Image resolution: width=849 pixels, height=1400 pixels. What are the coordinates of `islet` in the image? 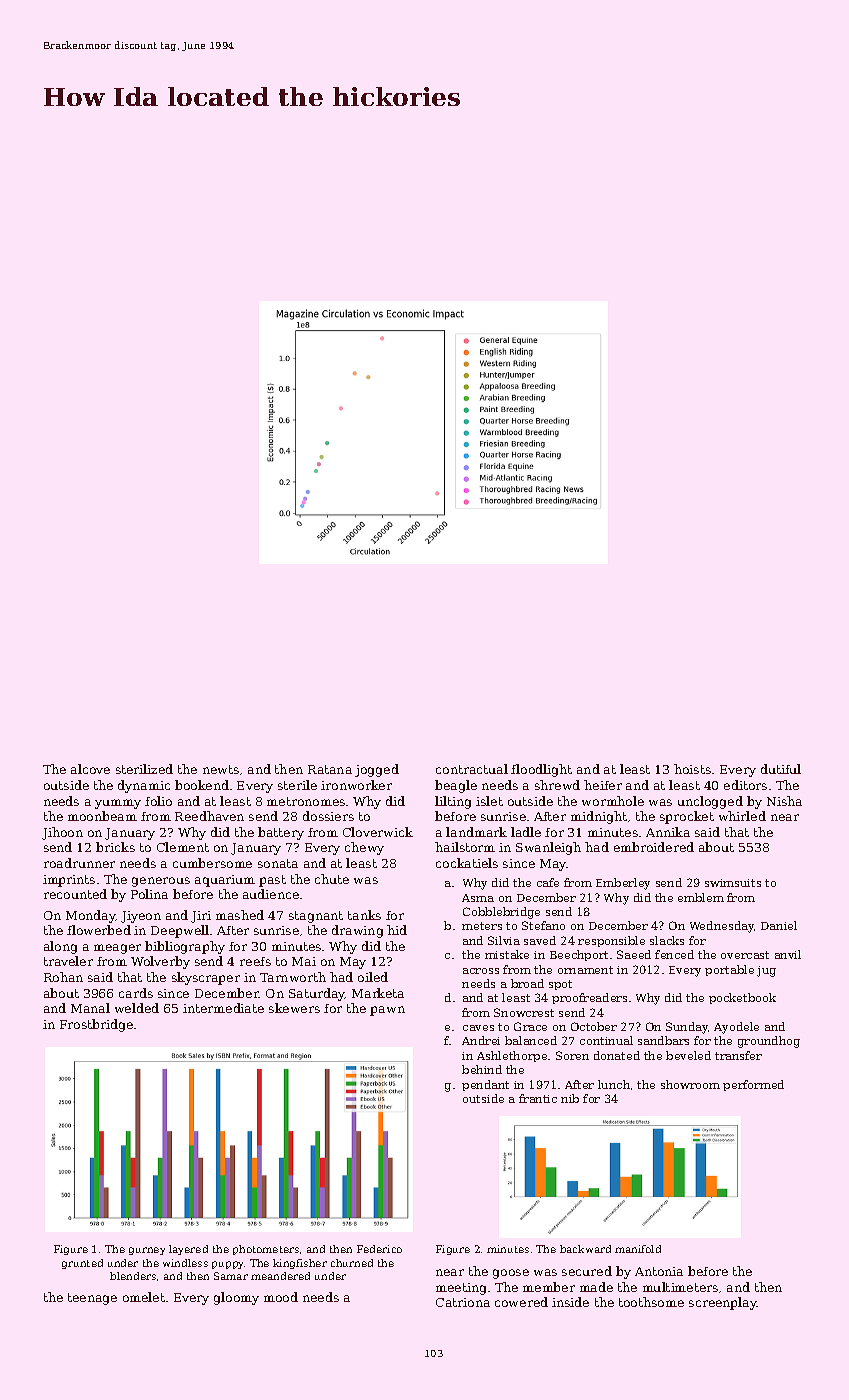 It's located at (489, 801).
